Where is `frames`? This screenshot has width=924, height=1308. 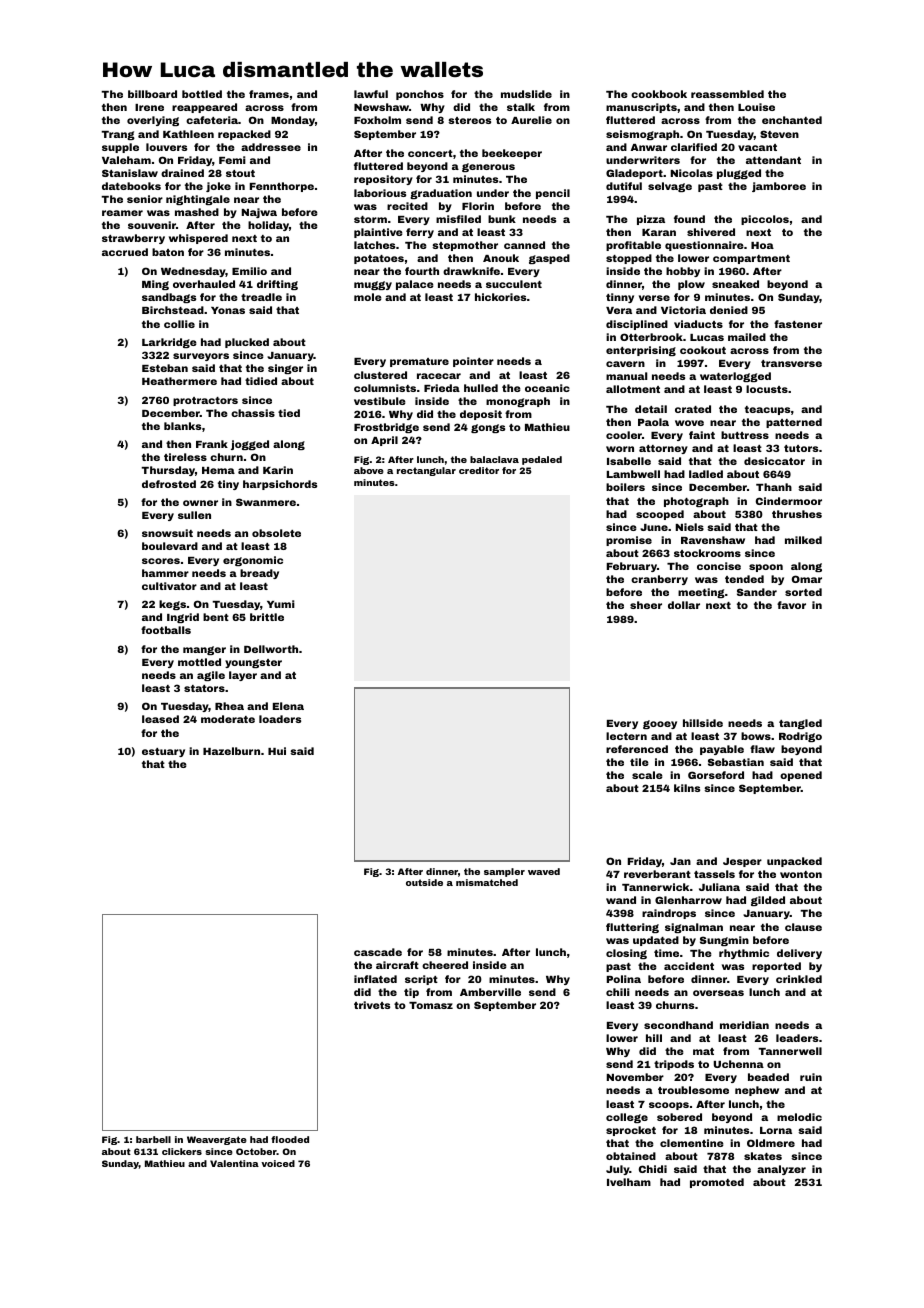
frames is located at coordinates (269, 94).
